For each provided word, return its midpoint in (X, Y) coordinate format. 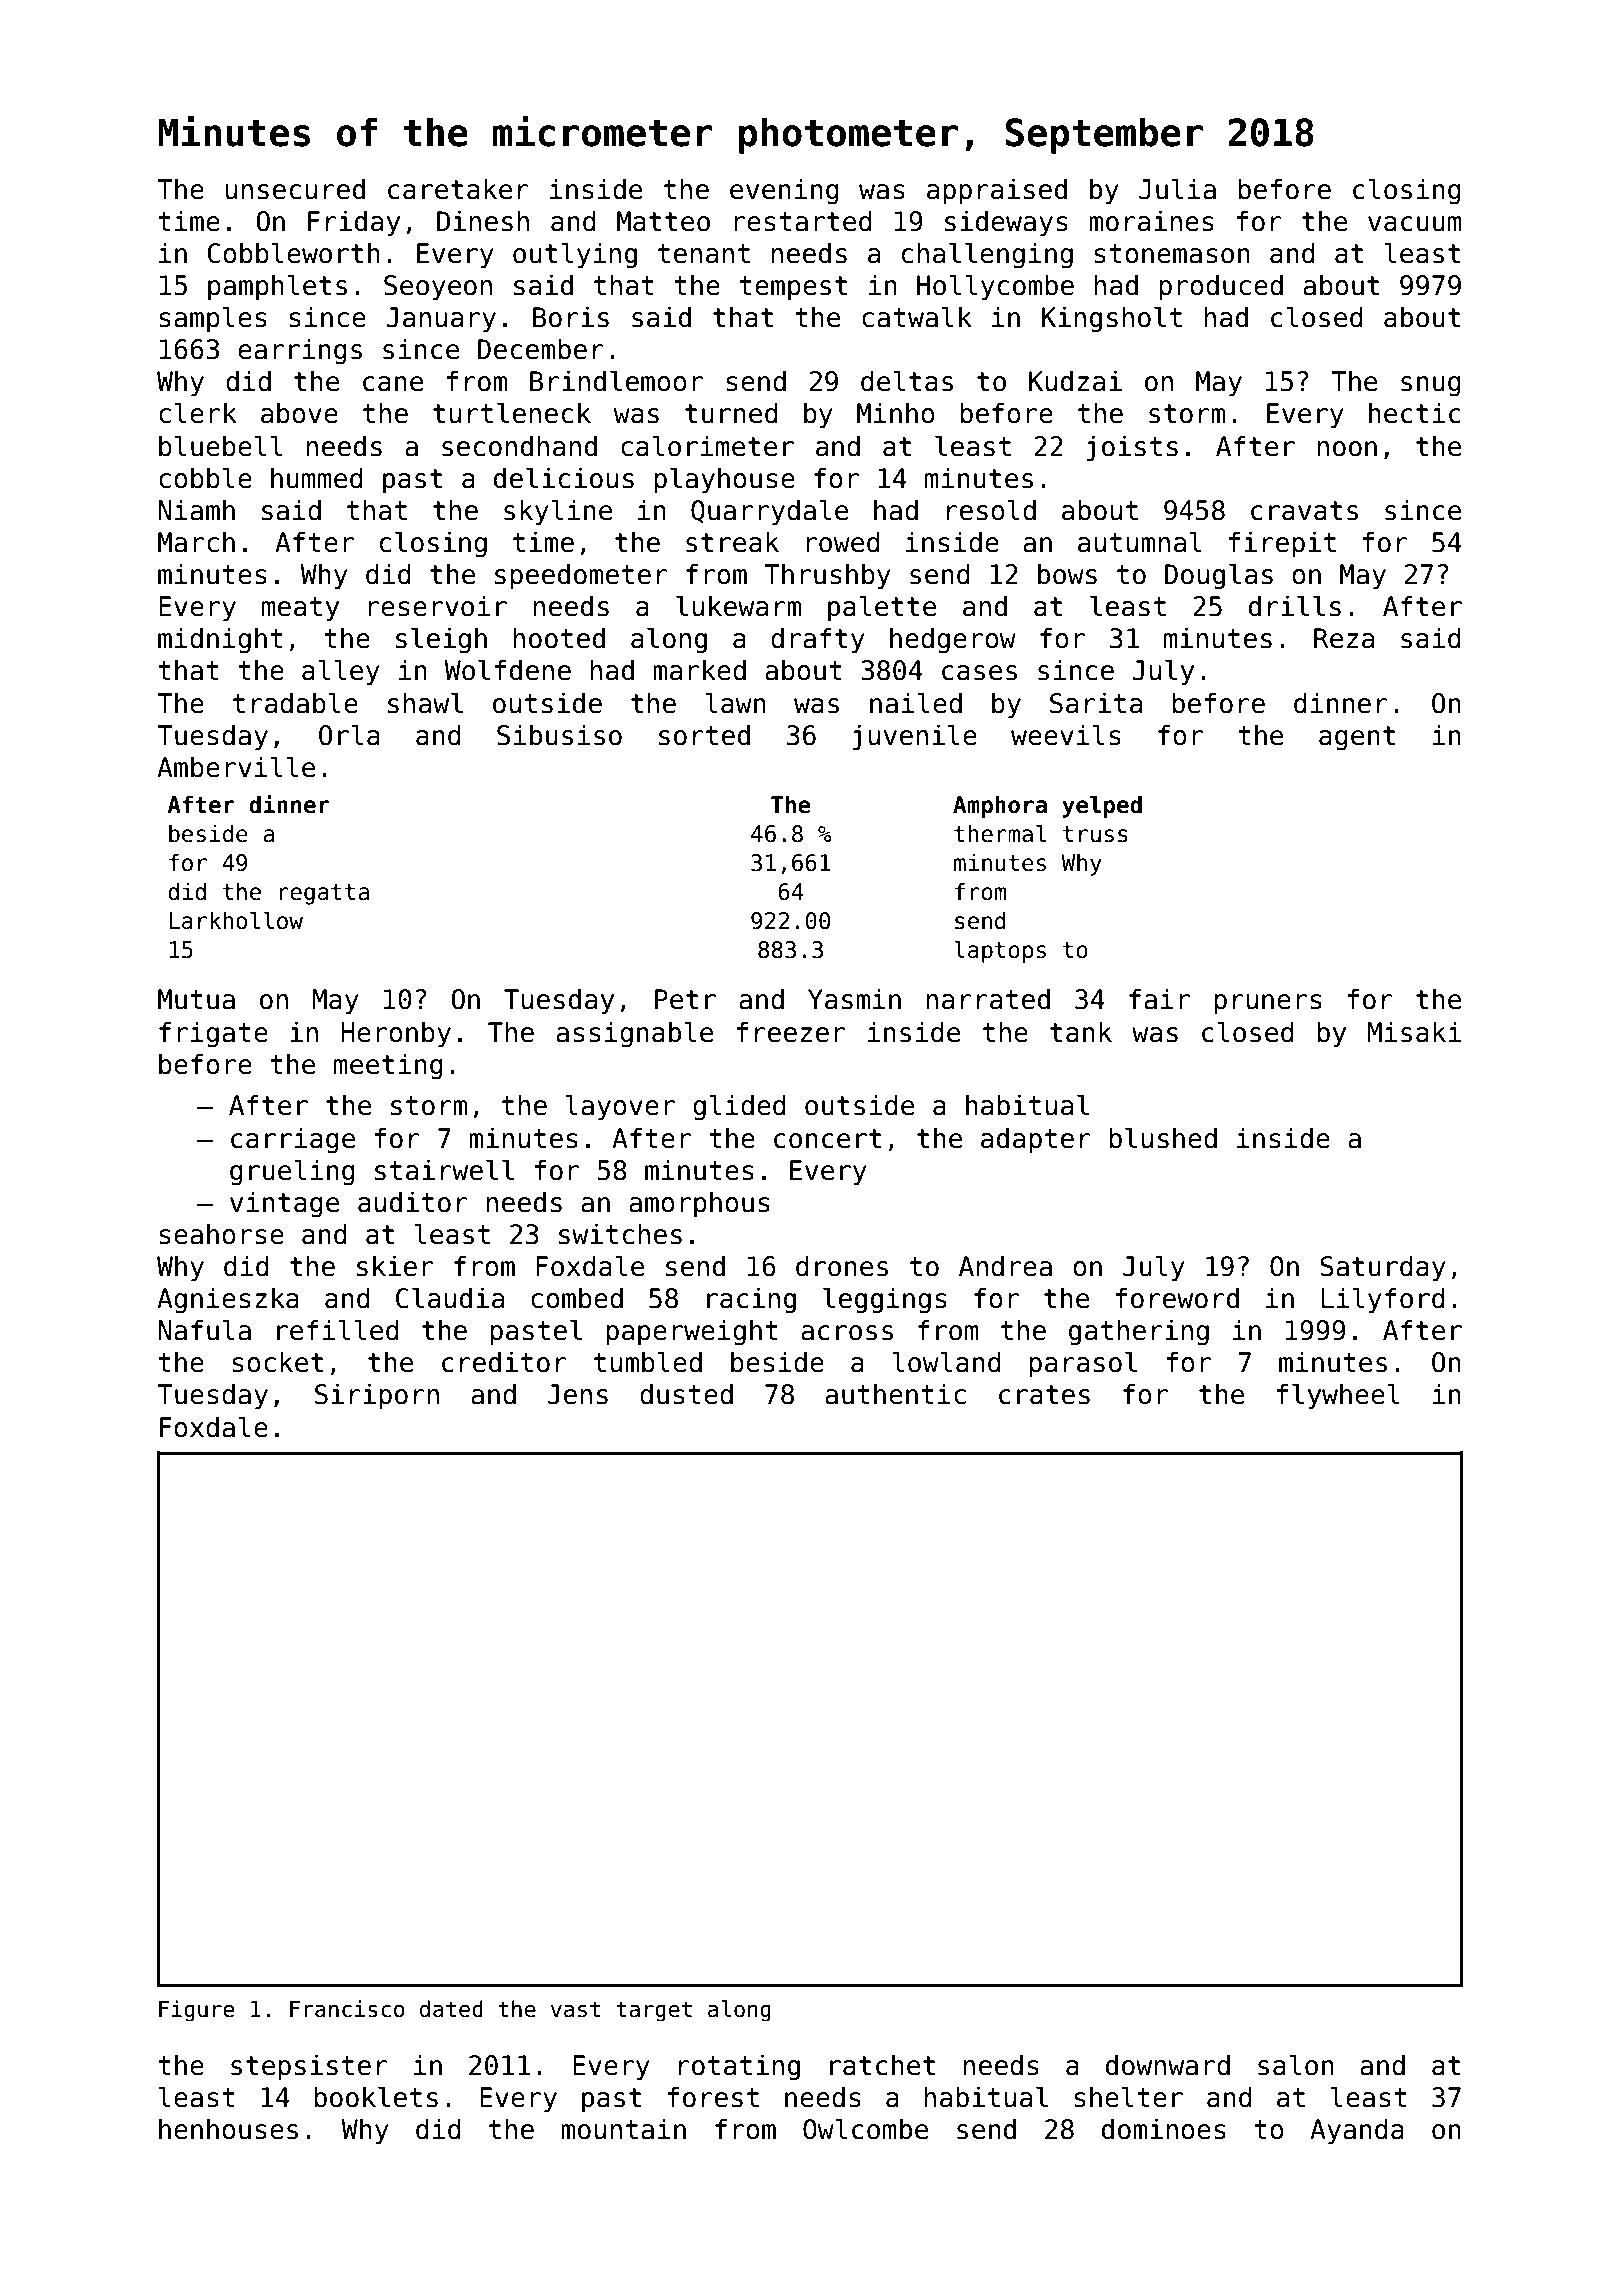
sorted (704, 735)
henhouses (228, 2129)
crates (1044, 1395)
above (299, 413)
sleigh (441, 640)
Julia (1177, 189)
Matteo (663, 221)
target (654, 2011)
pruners (1268, 1004)
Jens (578, 1394)
